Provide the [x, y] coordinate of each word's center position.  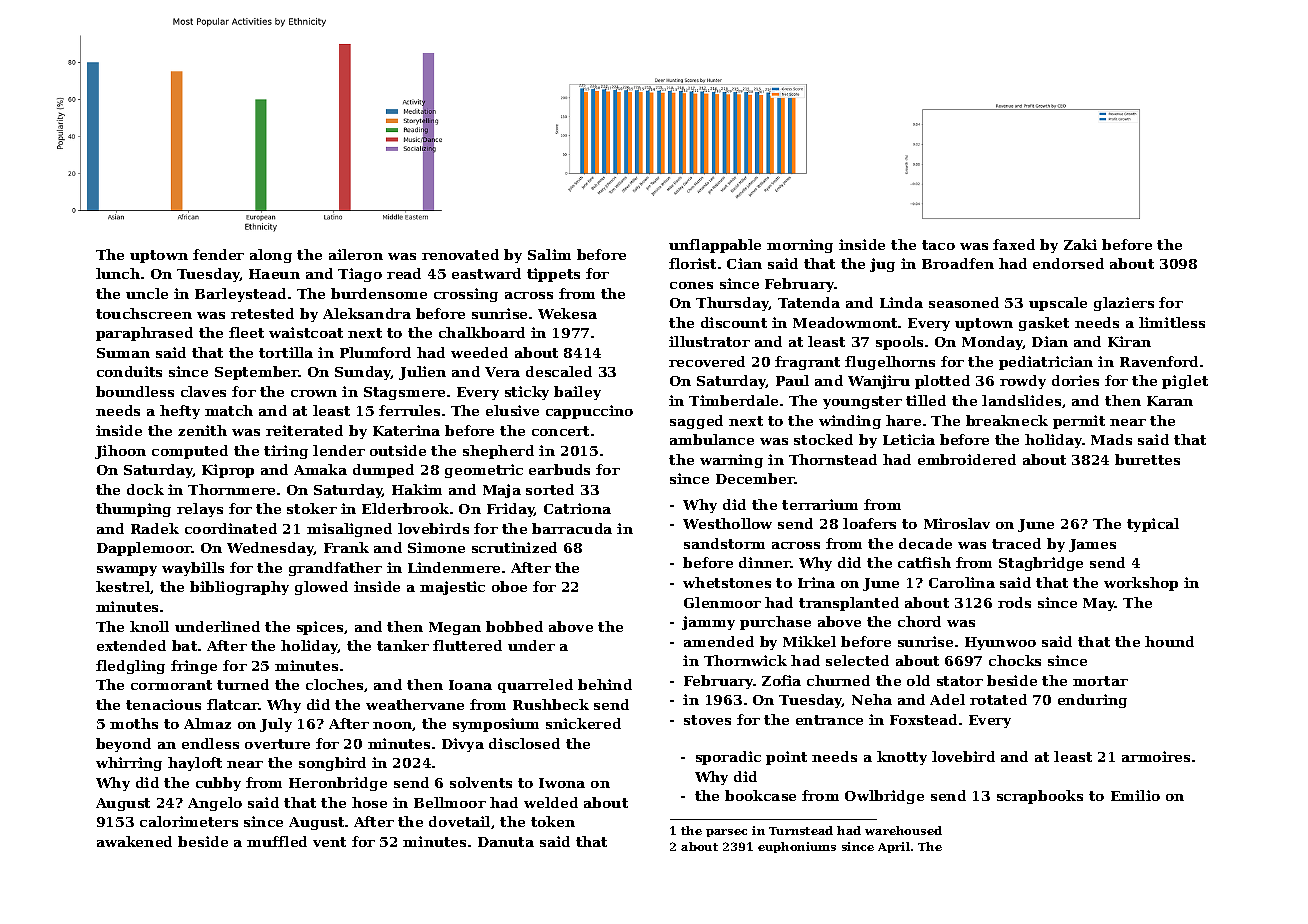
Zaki [1080, 244]
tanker [403, 645]
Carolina [962, 582]
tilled [926, 400]
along [271, 256]
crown [314, 393]
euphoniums [797, 847]
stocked [823, 439]
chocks [1015, 660]
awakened [134, 841]
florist [692, 263]
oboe [509, 586]
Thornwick [745, 660]
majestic [452, 588]
